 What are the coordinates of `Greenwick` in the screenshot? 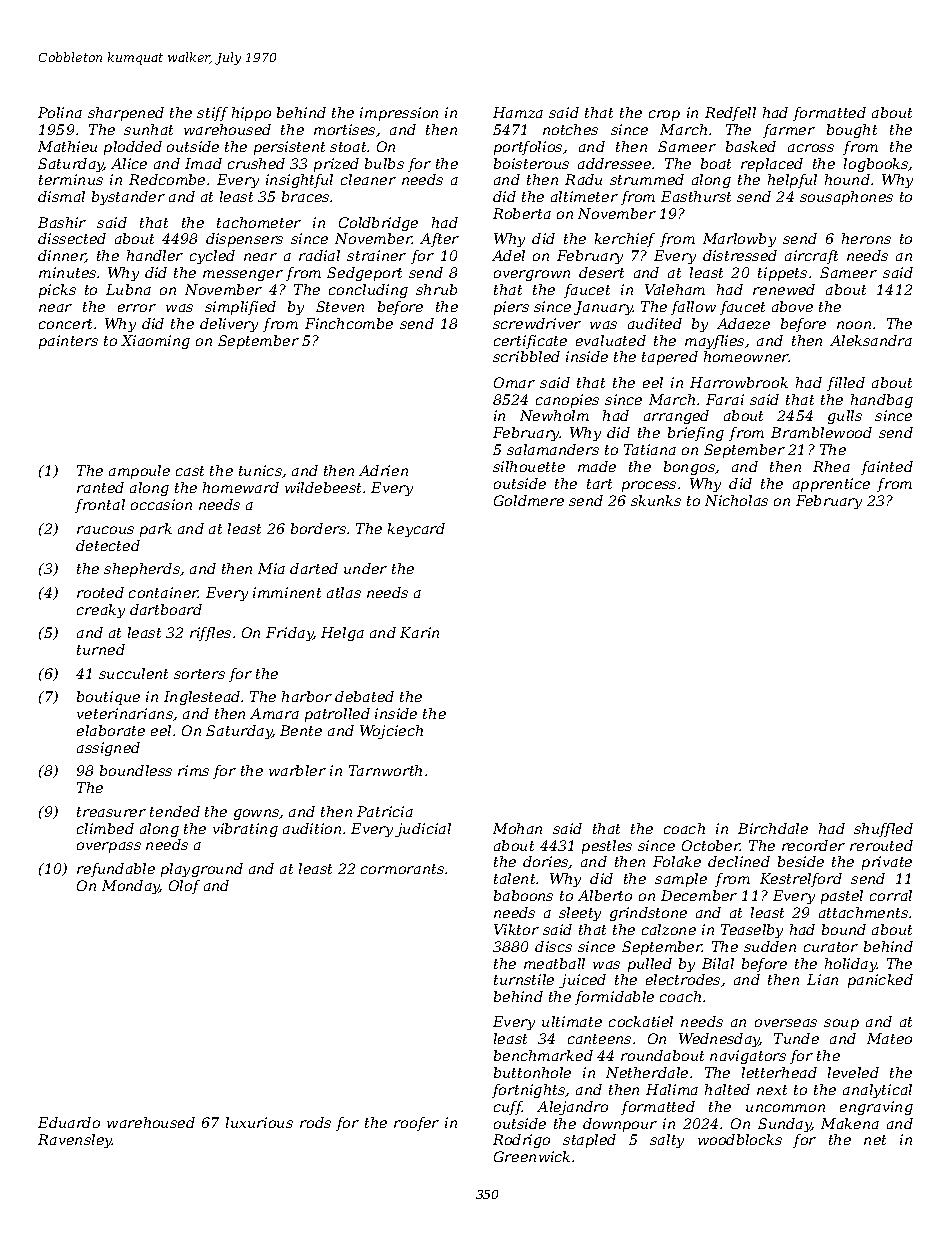 It's located at (532, 1156).
